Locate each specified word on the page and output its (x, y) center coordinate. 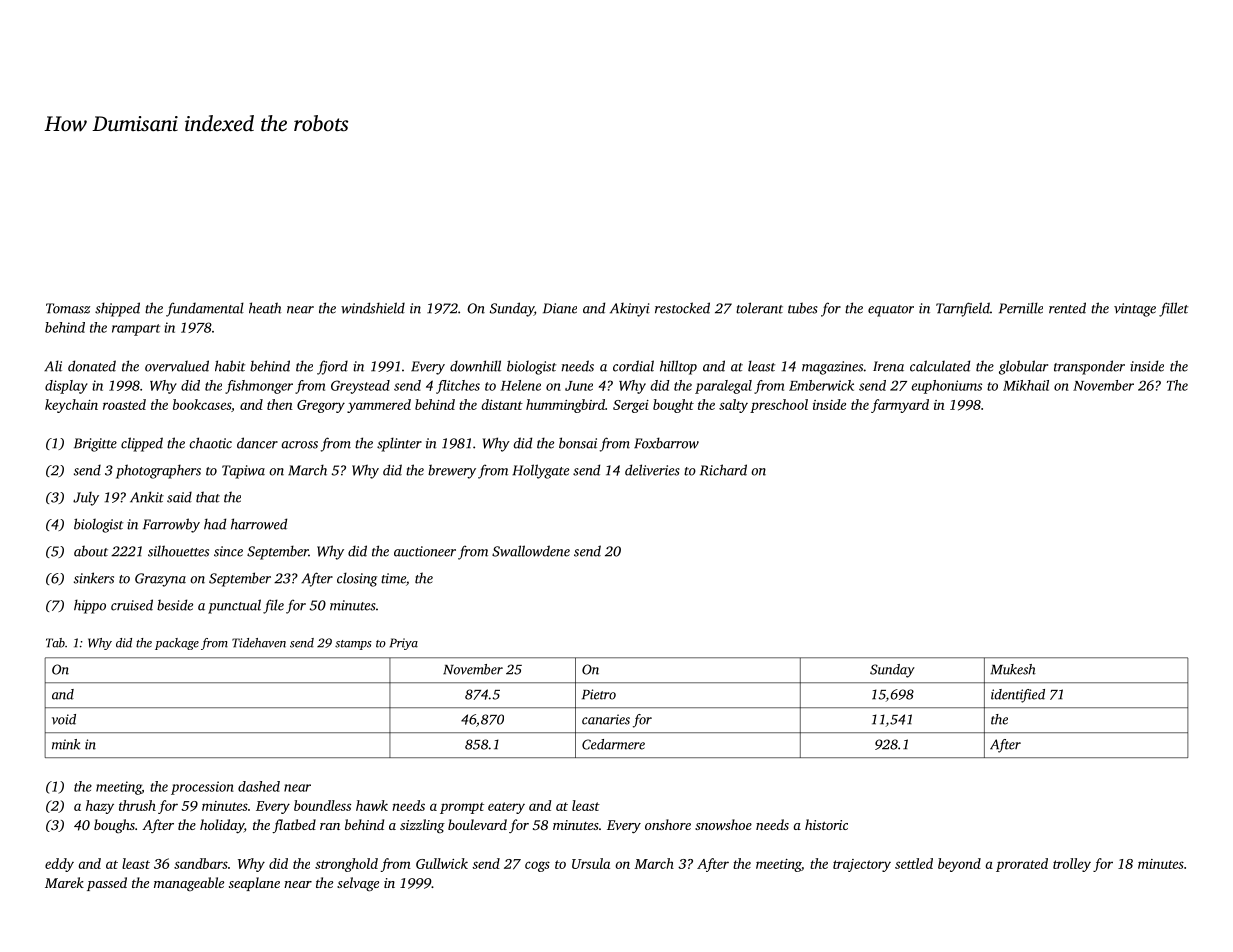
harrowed (259, 524)
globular (1023, 367)
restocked (682, 308)
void (64, 719)
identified (1018, 696)
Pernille (1021, 308)
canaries (606, 719)
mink (66, 744)
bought (673, 406)
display (66, 387)
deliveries (652, 470)
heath (265, 308)
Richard (723, 470)
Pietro (599, 694)
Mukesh (1013, 669)
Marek (64, 882)
